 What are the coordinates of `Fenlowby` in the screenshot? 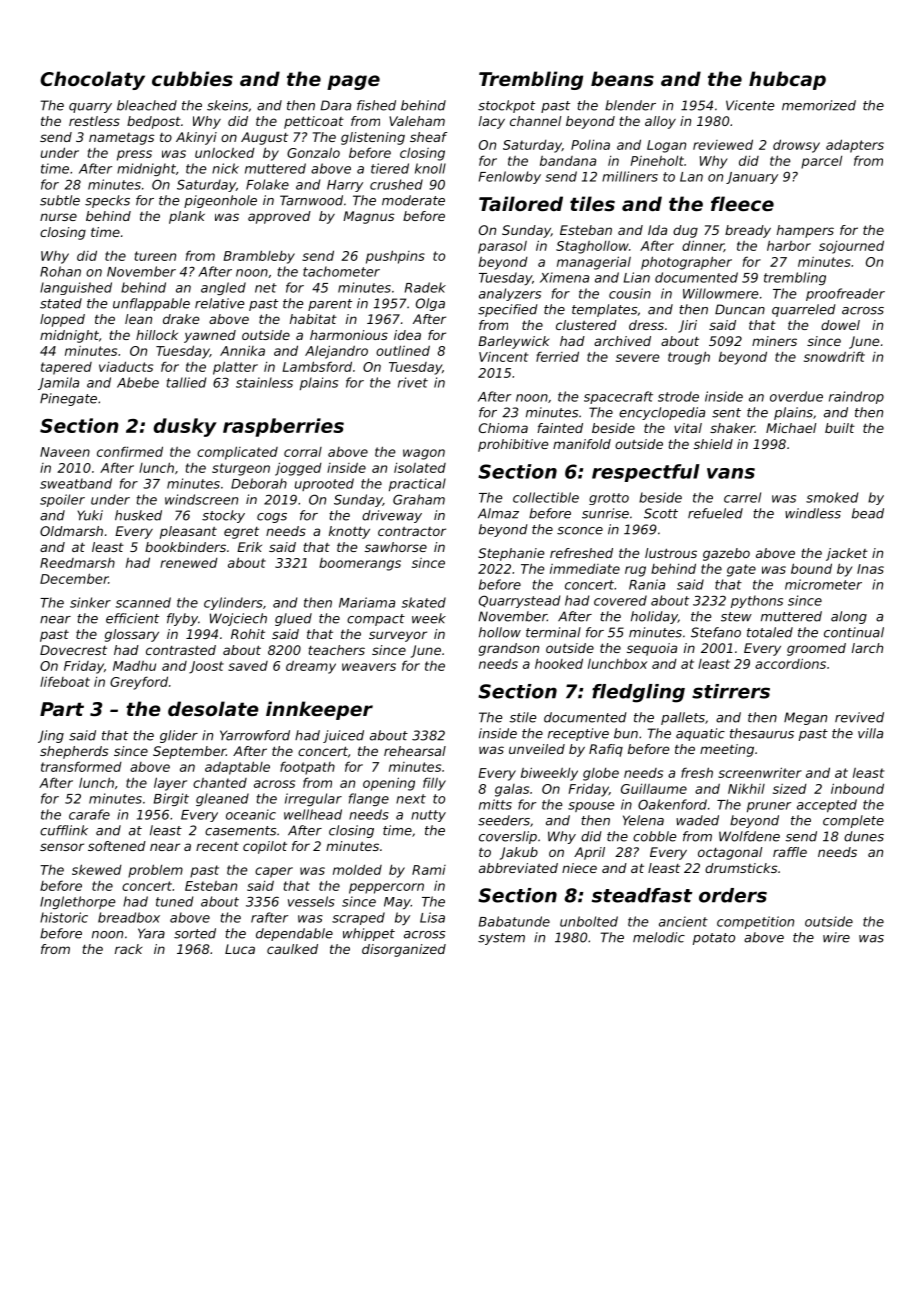 It's located at (510, 177).
